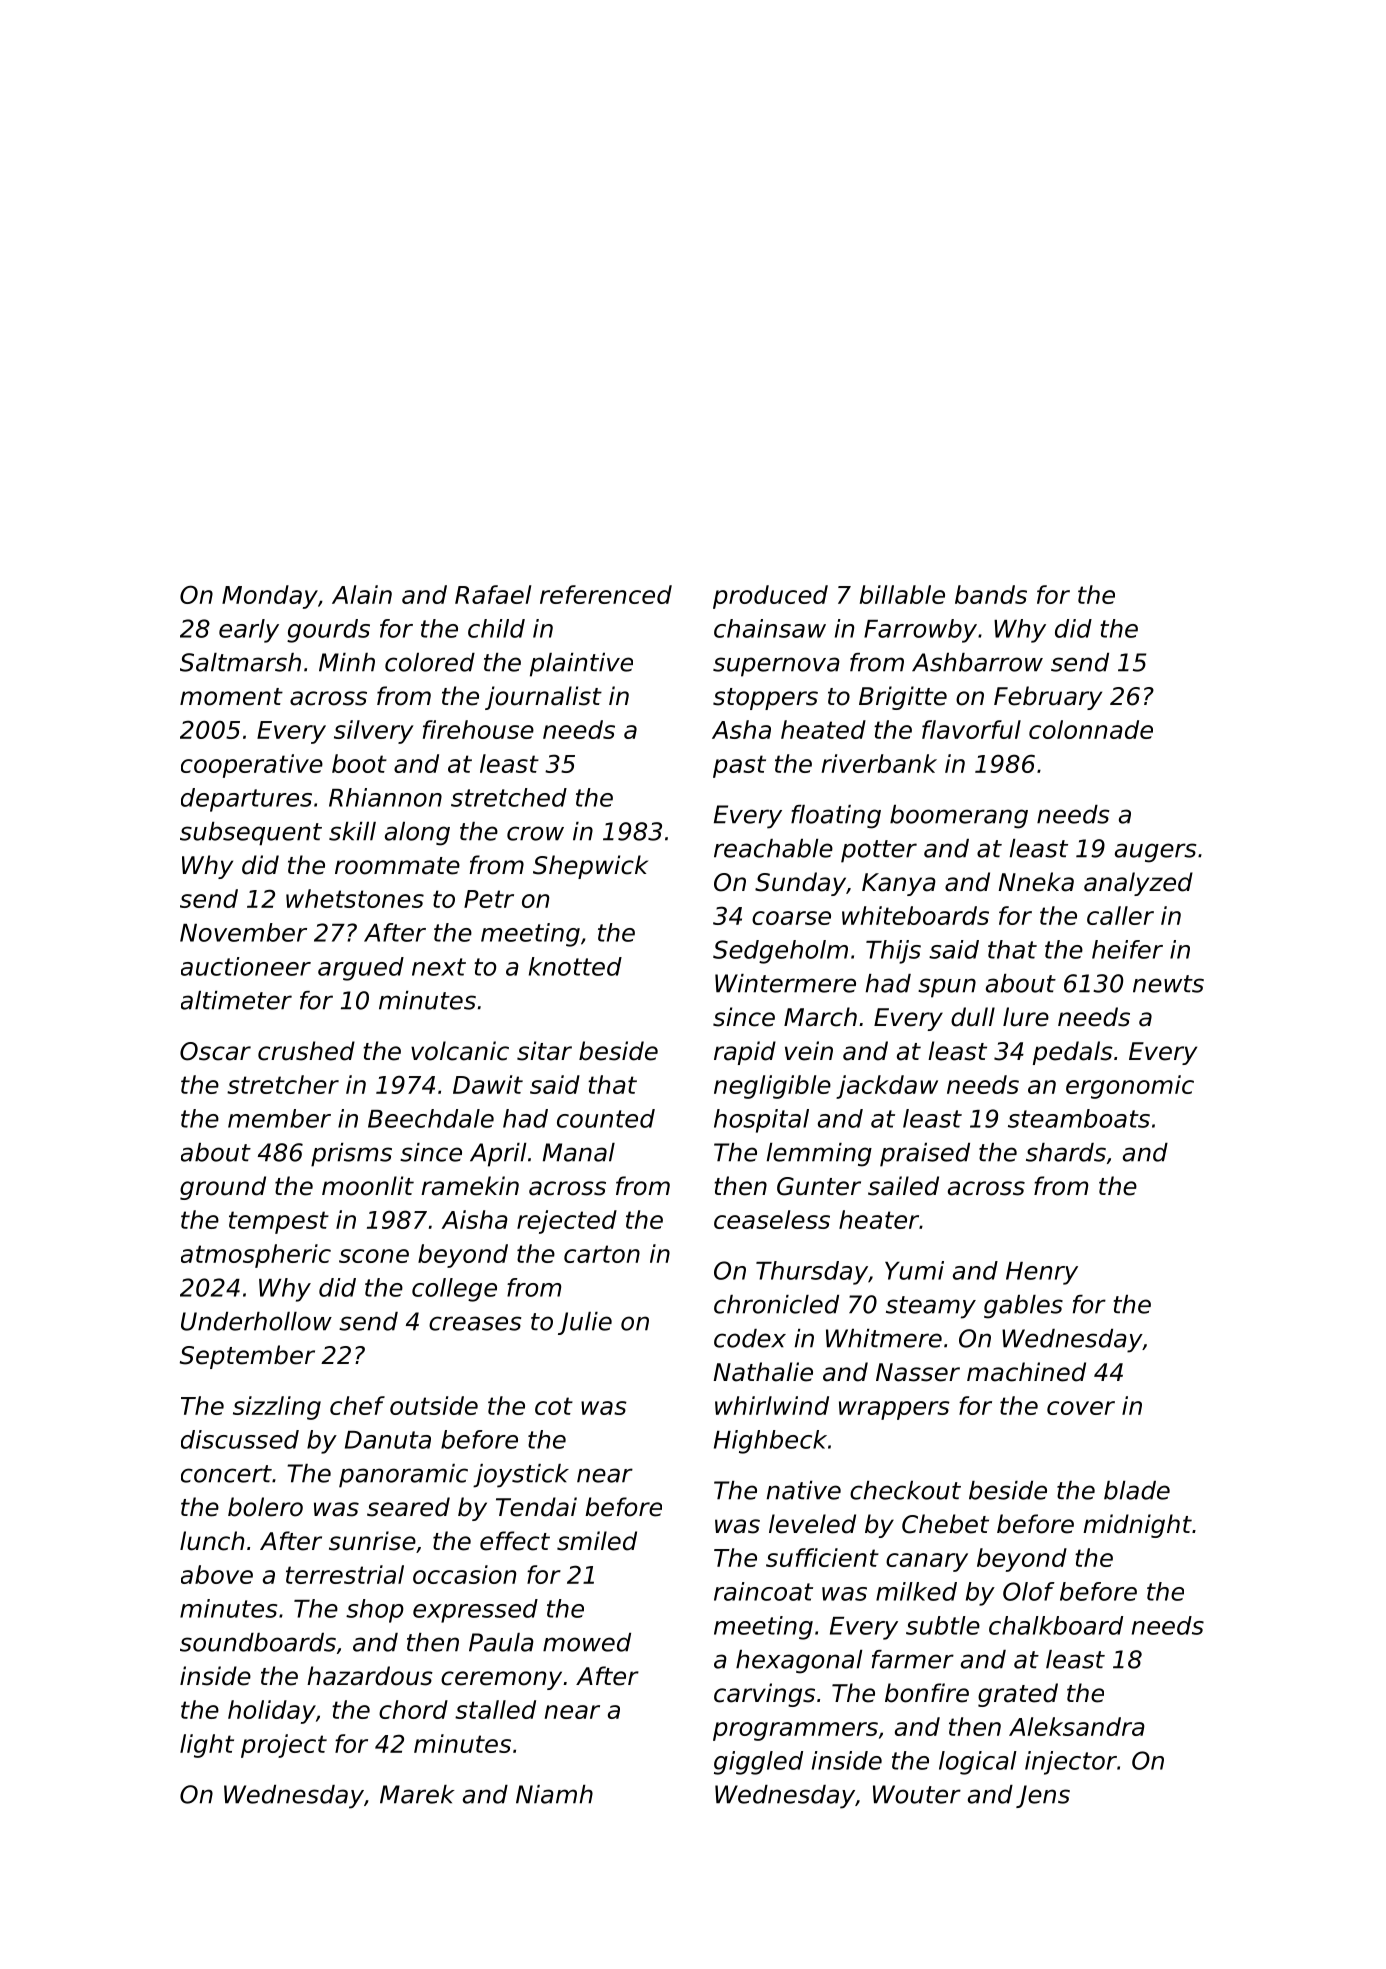 The image size is (1386, 1969). I want to click on newts, so click(1168, 984).
